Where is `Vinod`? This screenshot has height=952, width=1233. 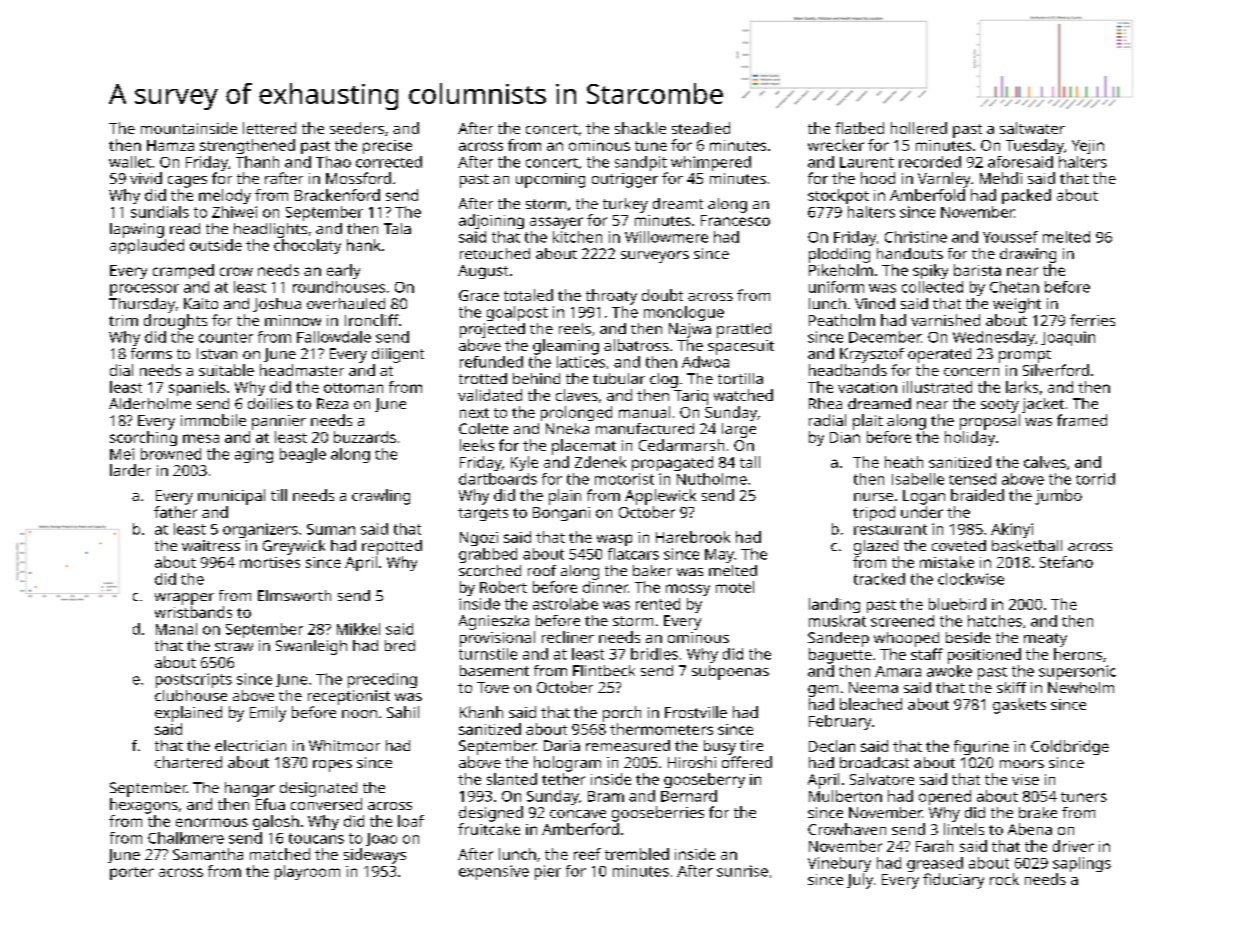
Vinod is located at coordinates (875, 303).
